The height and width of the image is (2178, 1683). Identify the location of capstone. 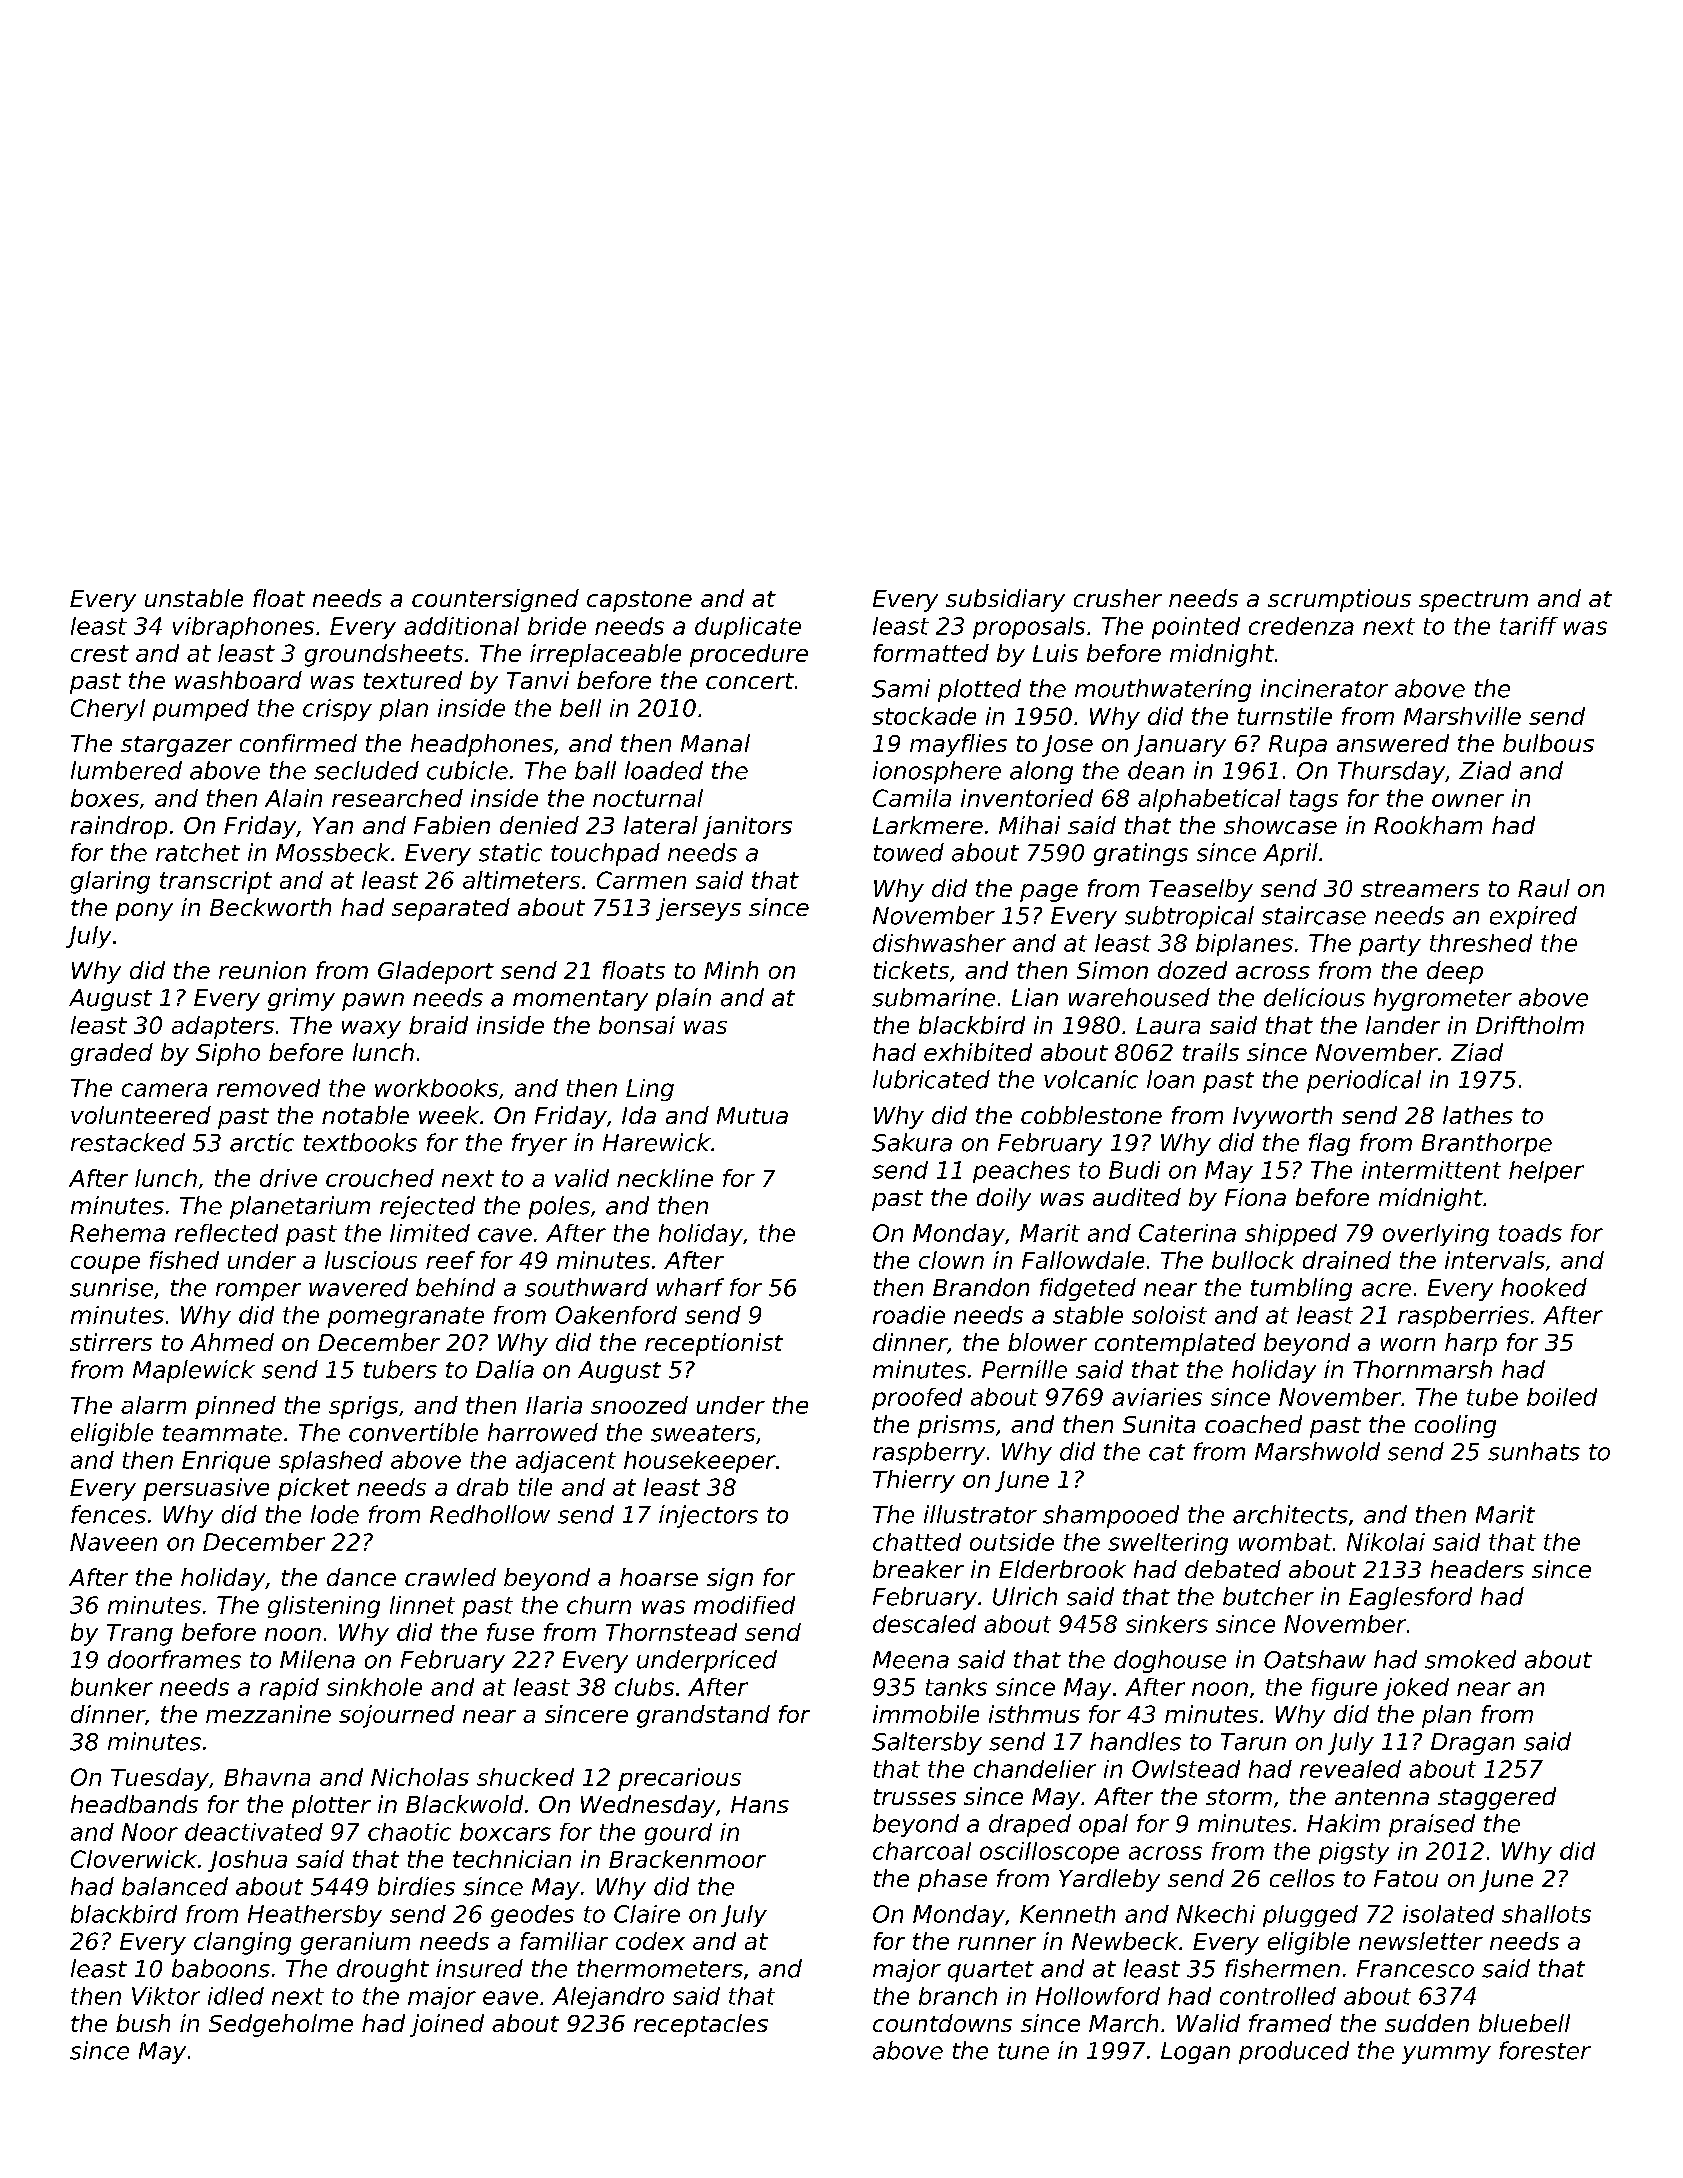
(639, 601).
